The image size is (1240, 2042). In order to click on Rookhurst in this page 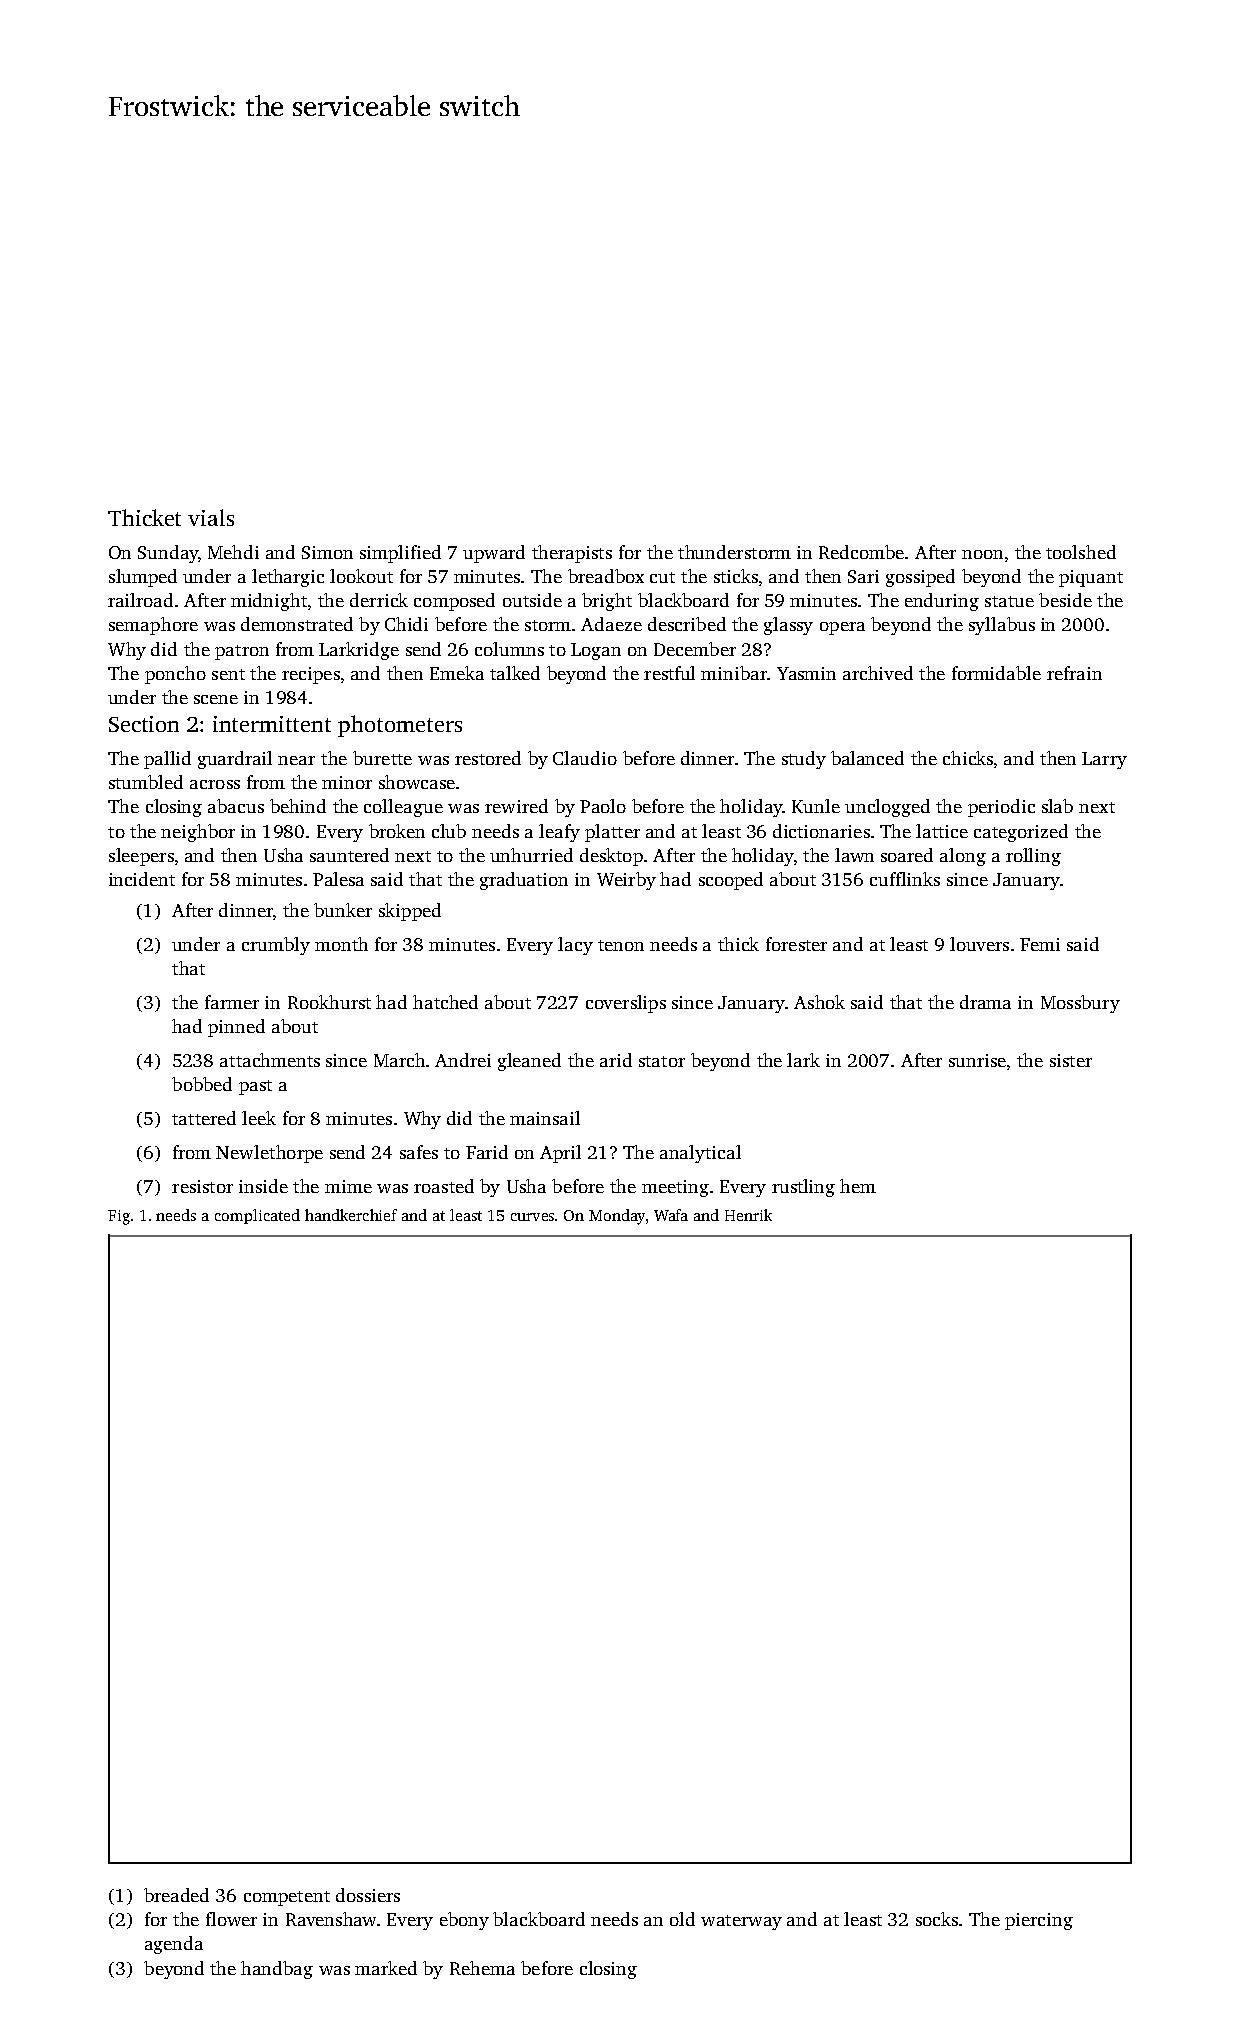, I will do `click(329, 1002)`.
